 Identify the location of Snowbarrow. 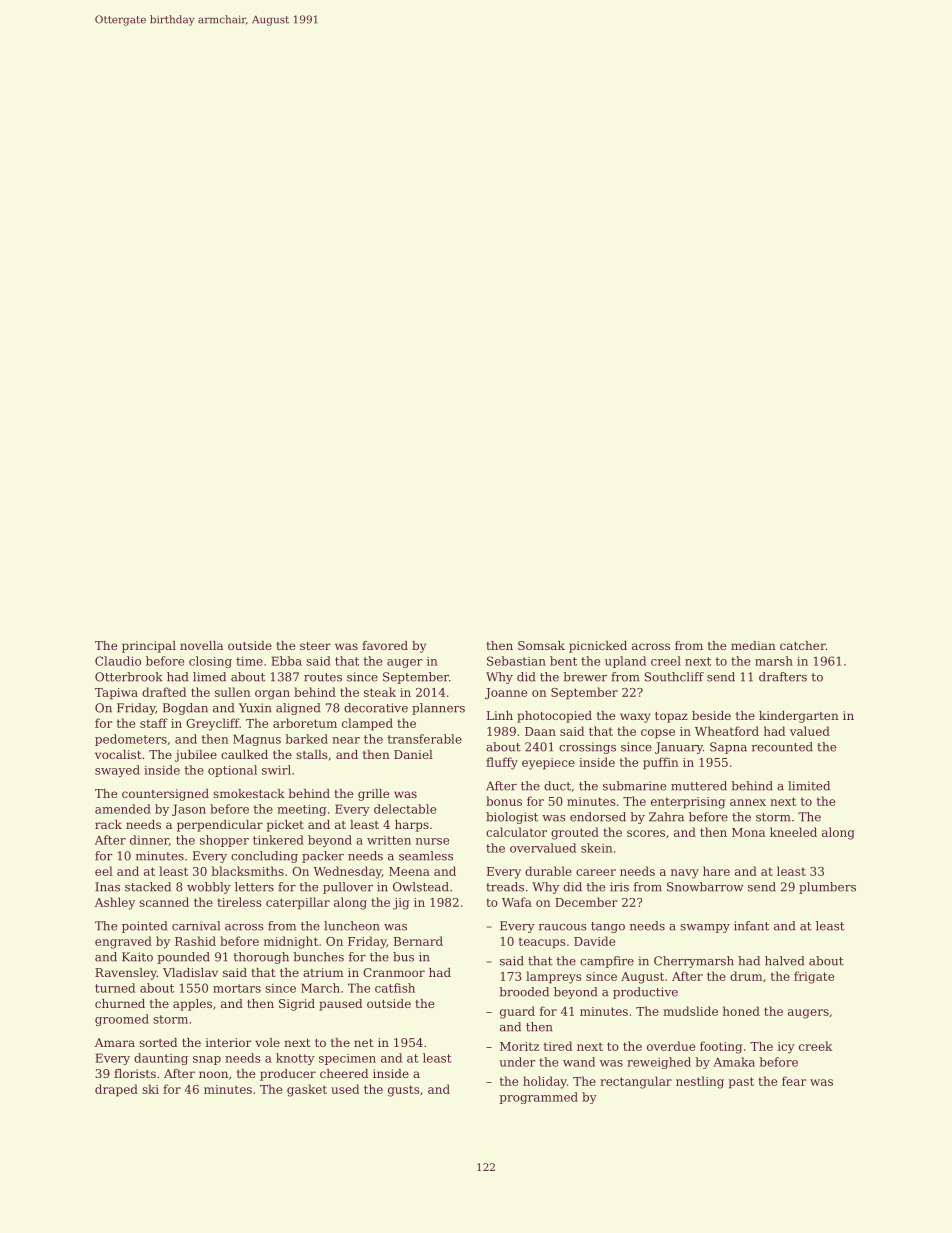
(705, 887).
